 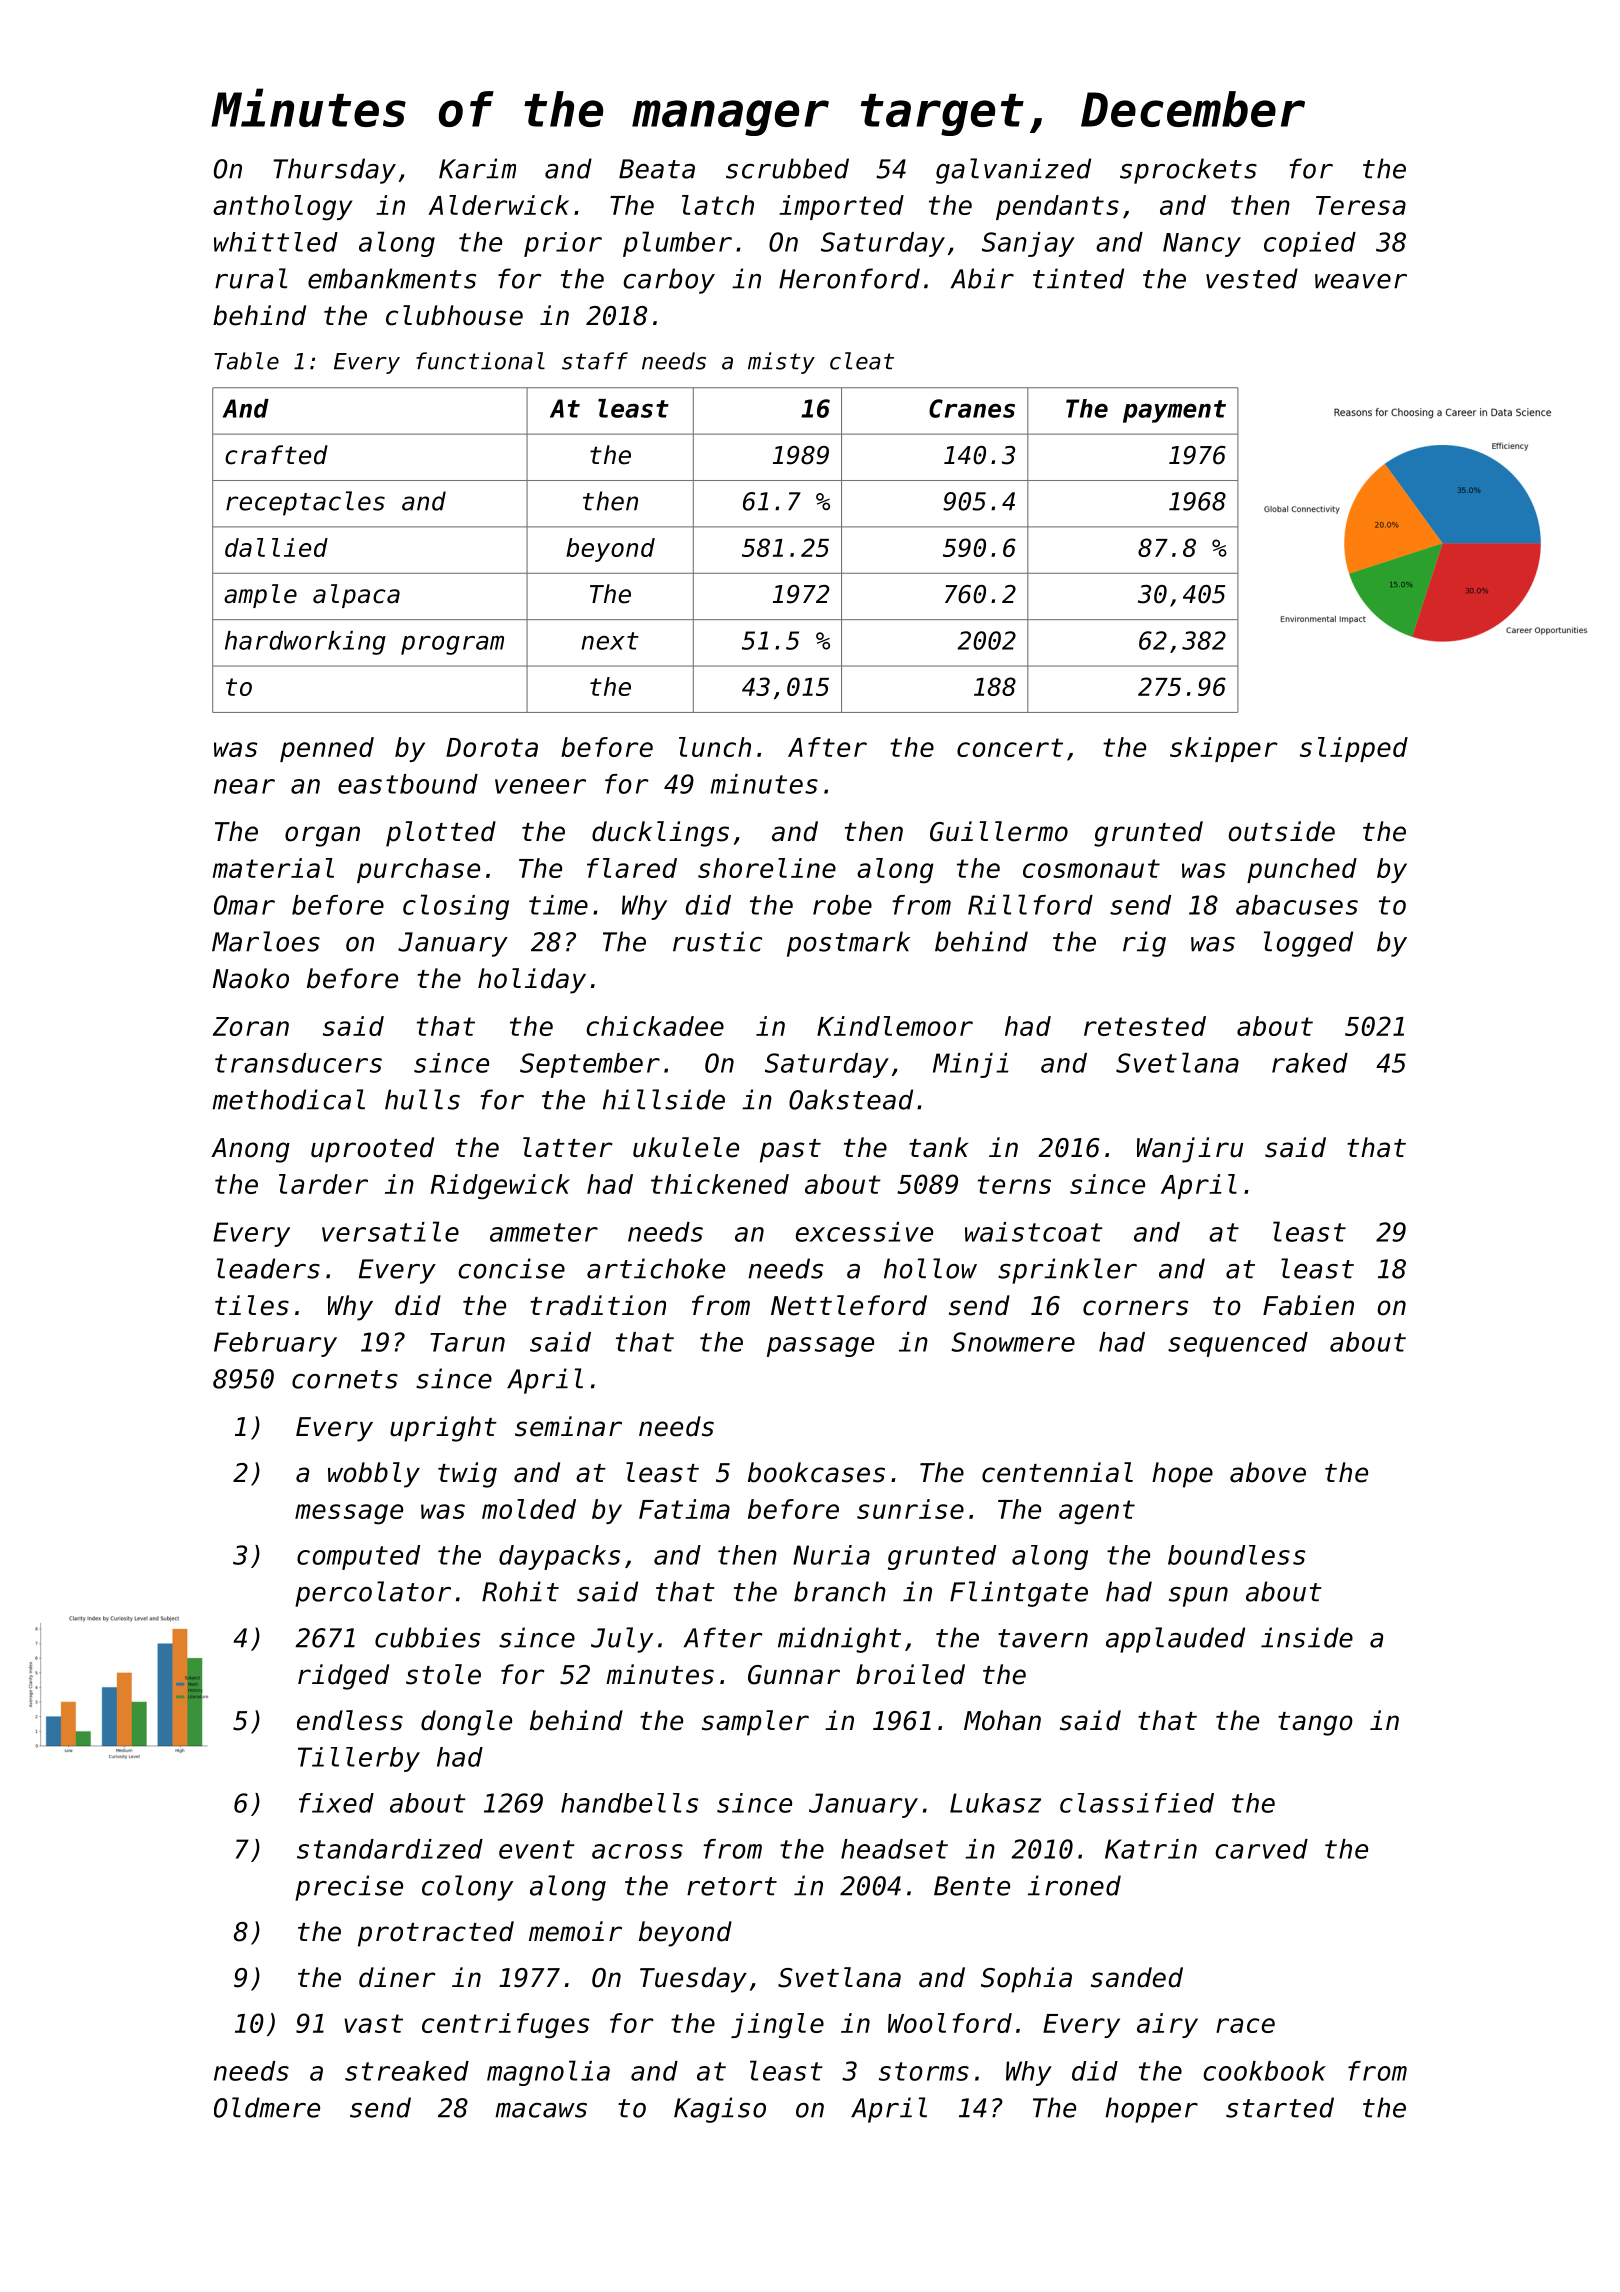 What do you see at coordinates (350, 1720) in the document?
I see `endless` at bounding box center [350, 1720].
